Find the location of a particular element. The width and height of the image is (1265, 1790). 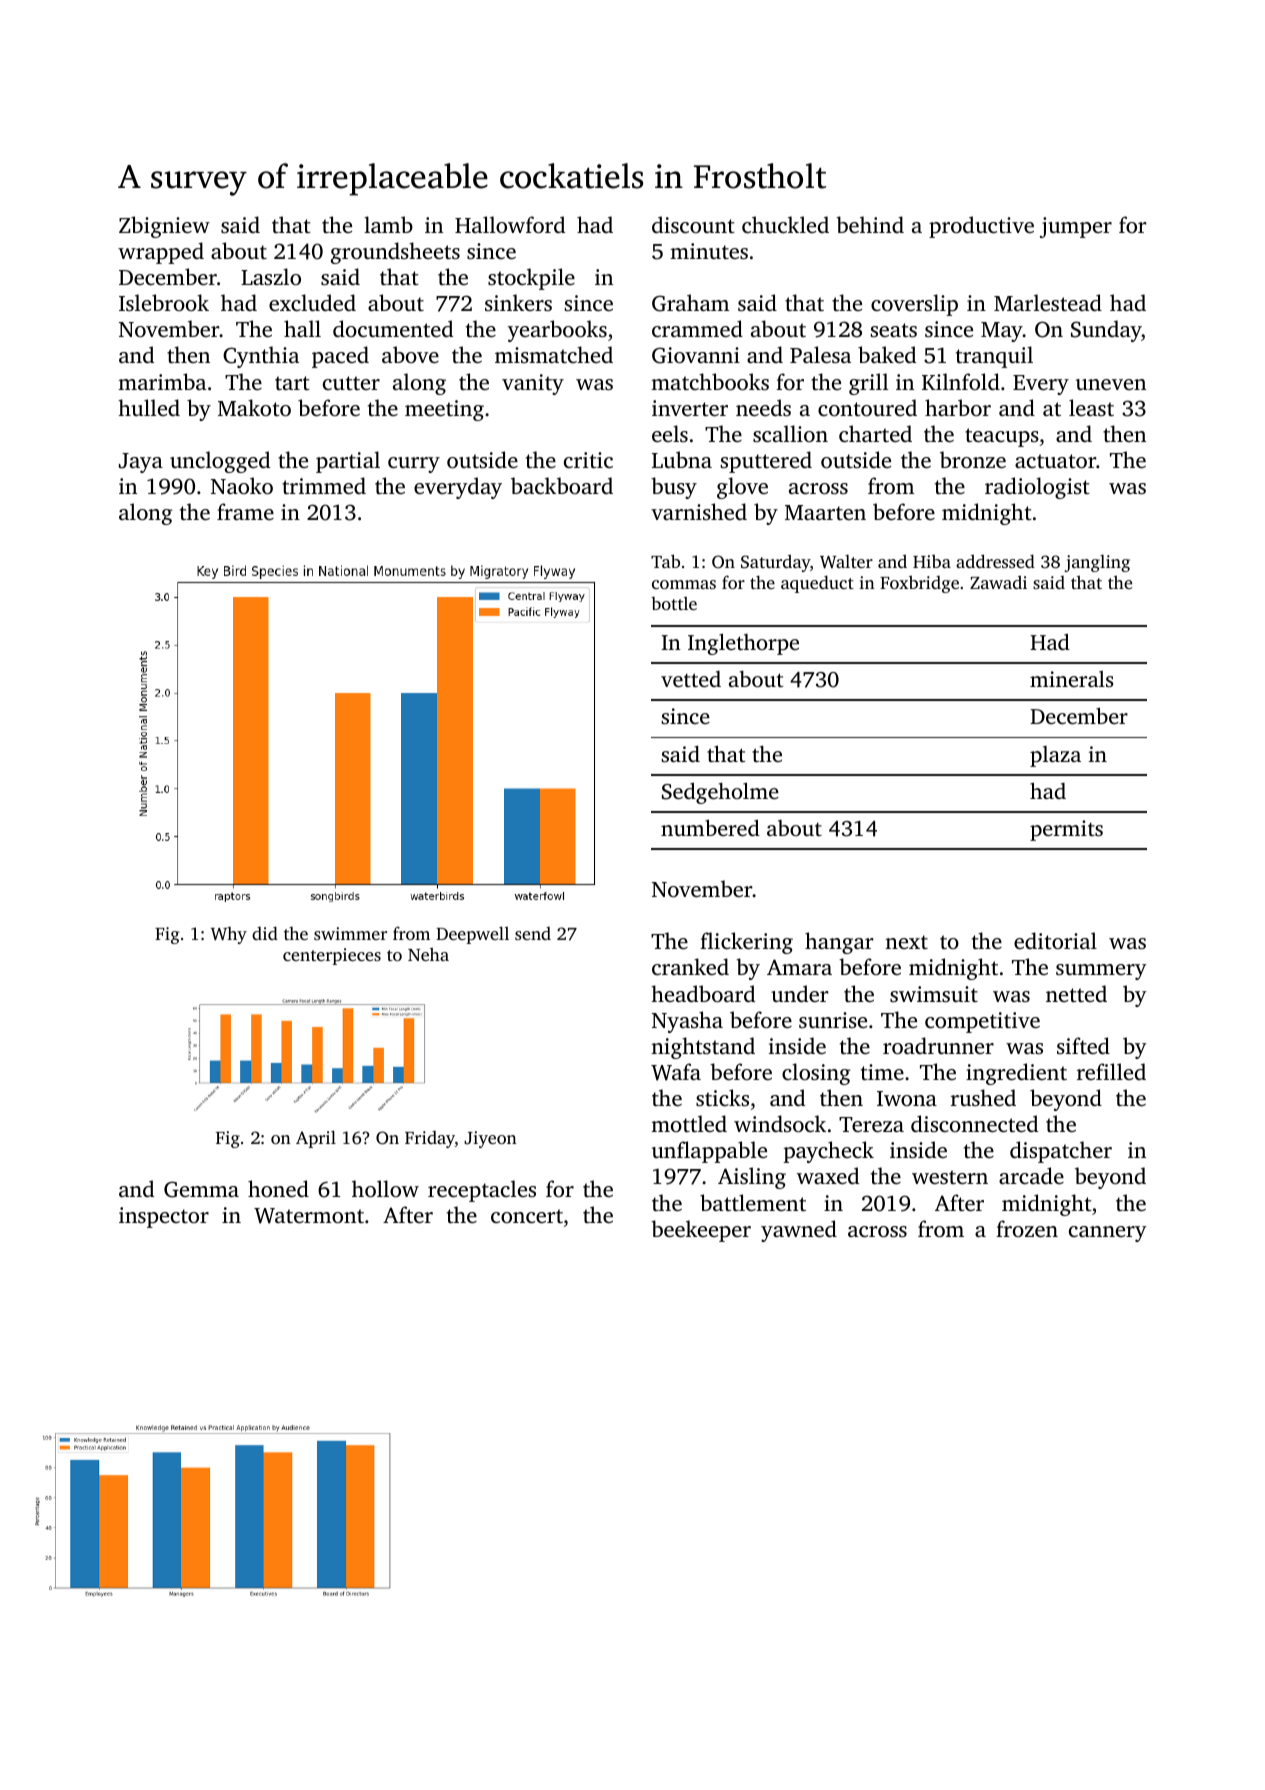

concert is located at coordinates (527, 1216).
